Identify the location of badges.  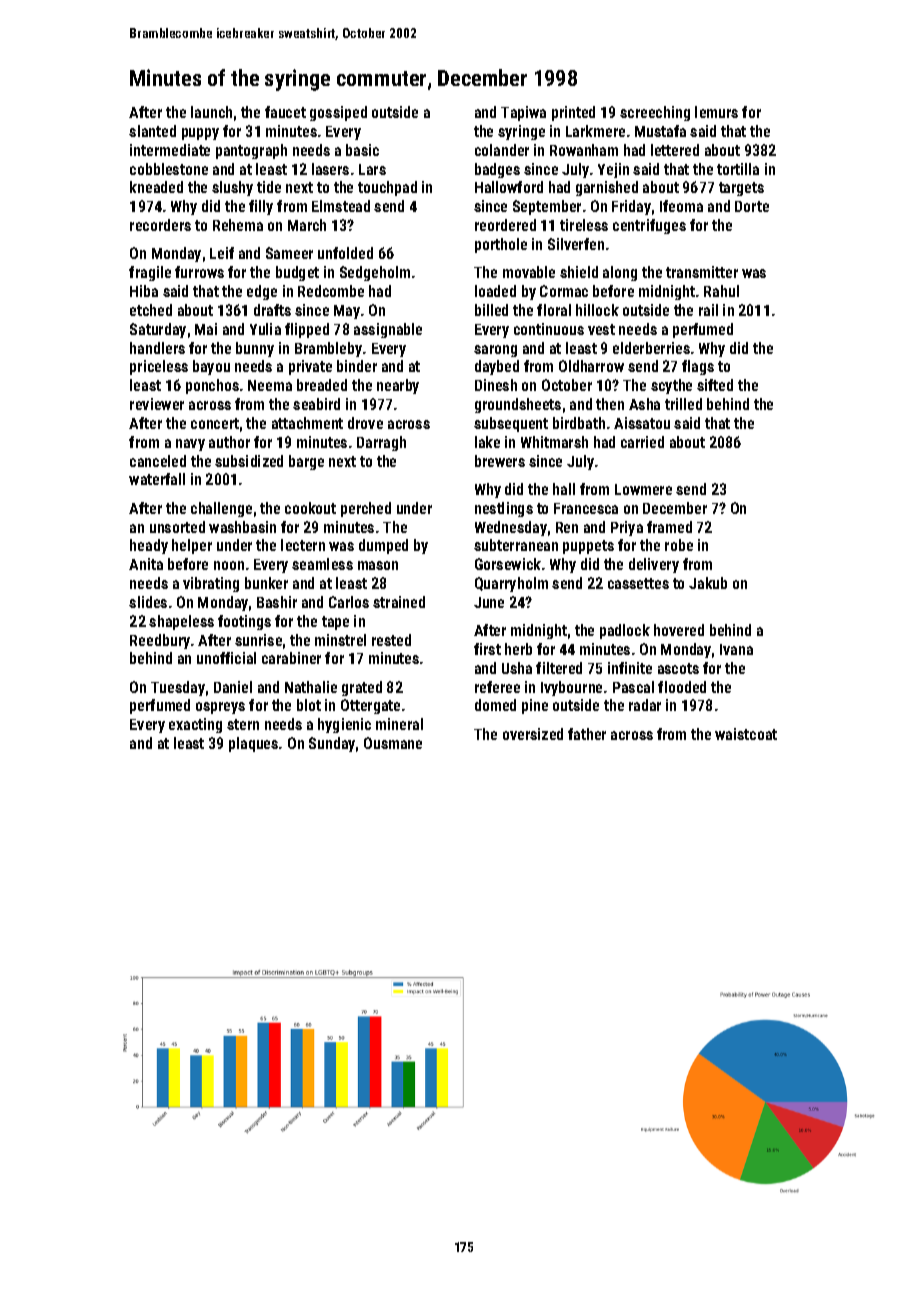
(497, 170).
